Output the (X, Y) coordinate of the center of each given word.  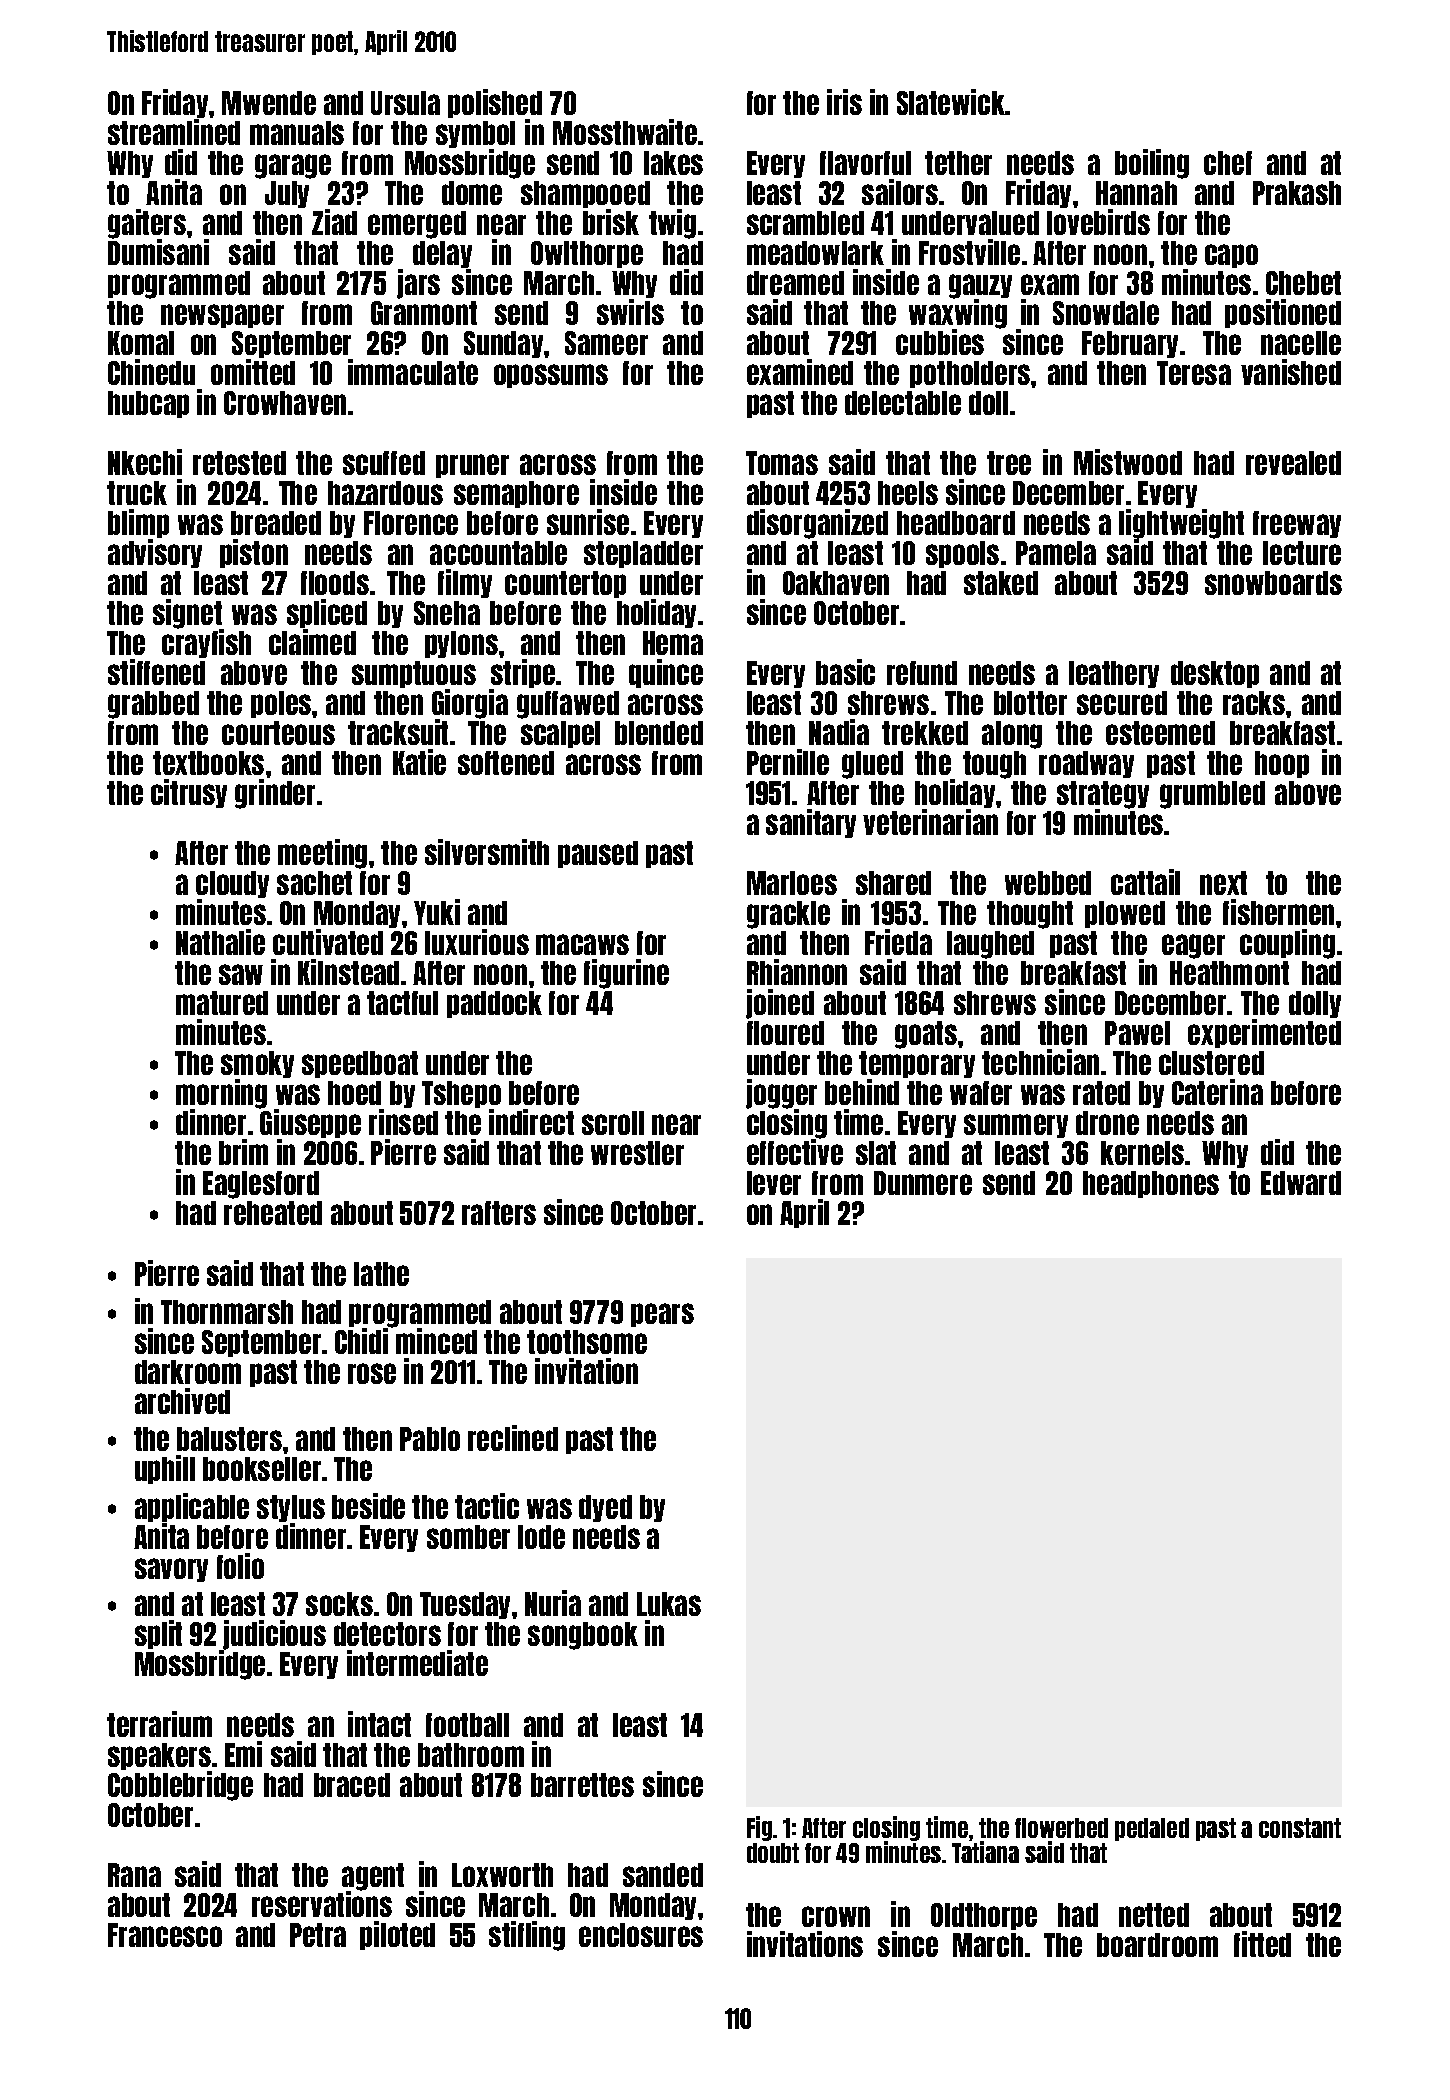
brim (243, 1152)
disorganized (817, 524)
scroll (613, 1123)
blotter (1030, 703)
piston (254, 553)
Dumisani (158, 252)
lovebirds (1098, 222)
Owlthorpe (587, 254)
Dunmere (923, 1183)
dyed (605, 1508)
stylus (291, 1508)
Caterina (1217, 1092)
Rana (134, 1875)
